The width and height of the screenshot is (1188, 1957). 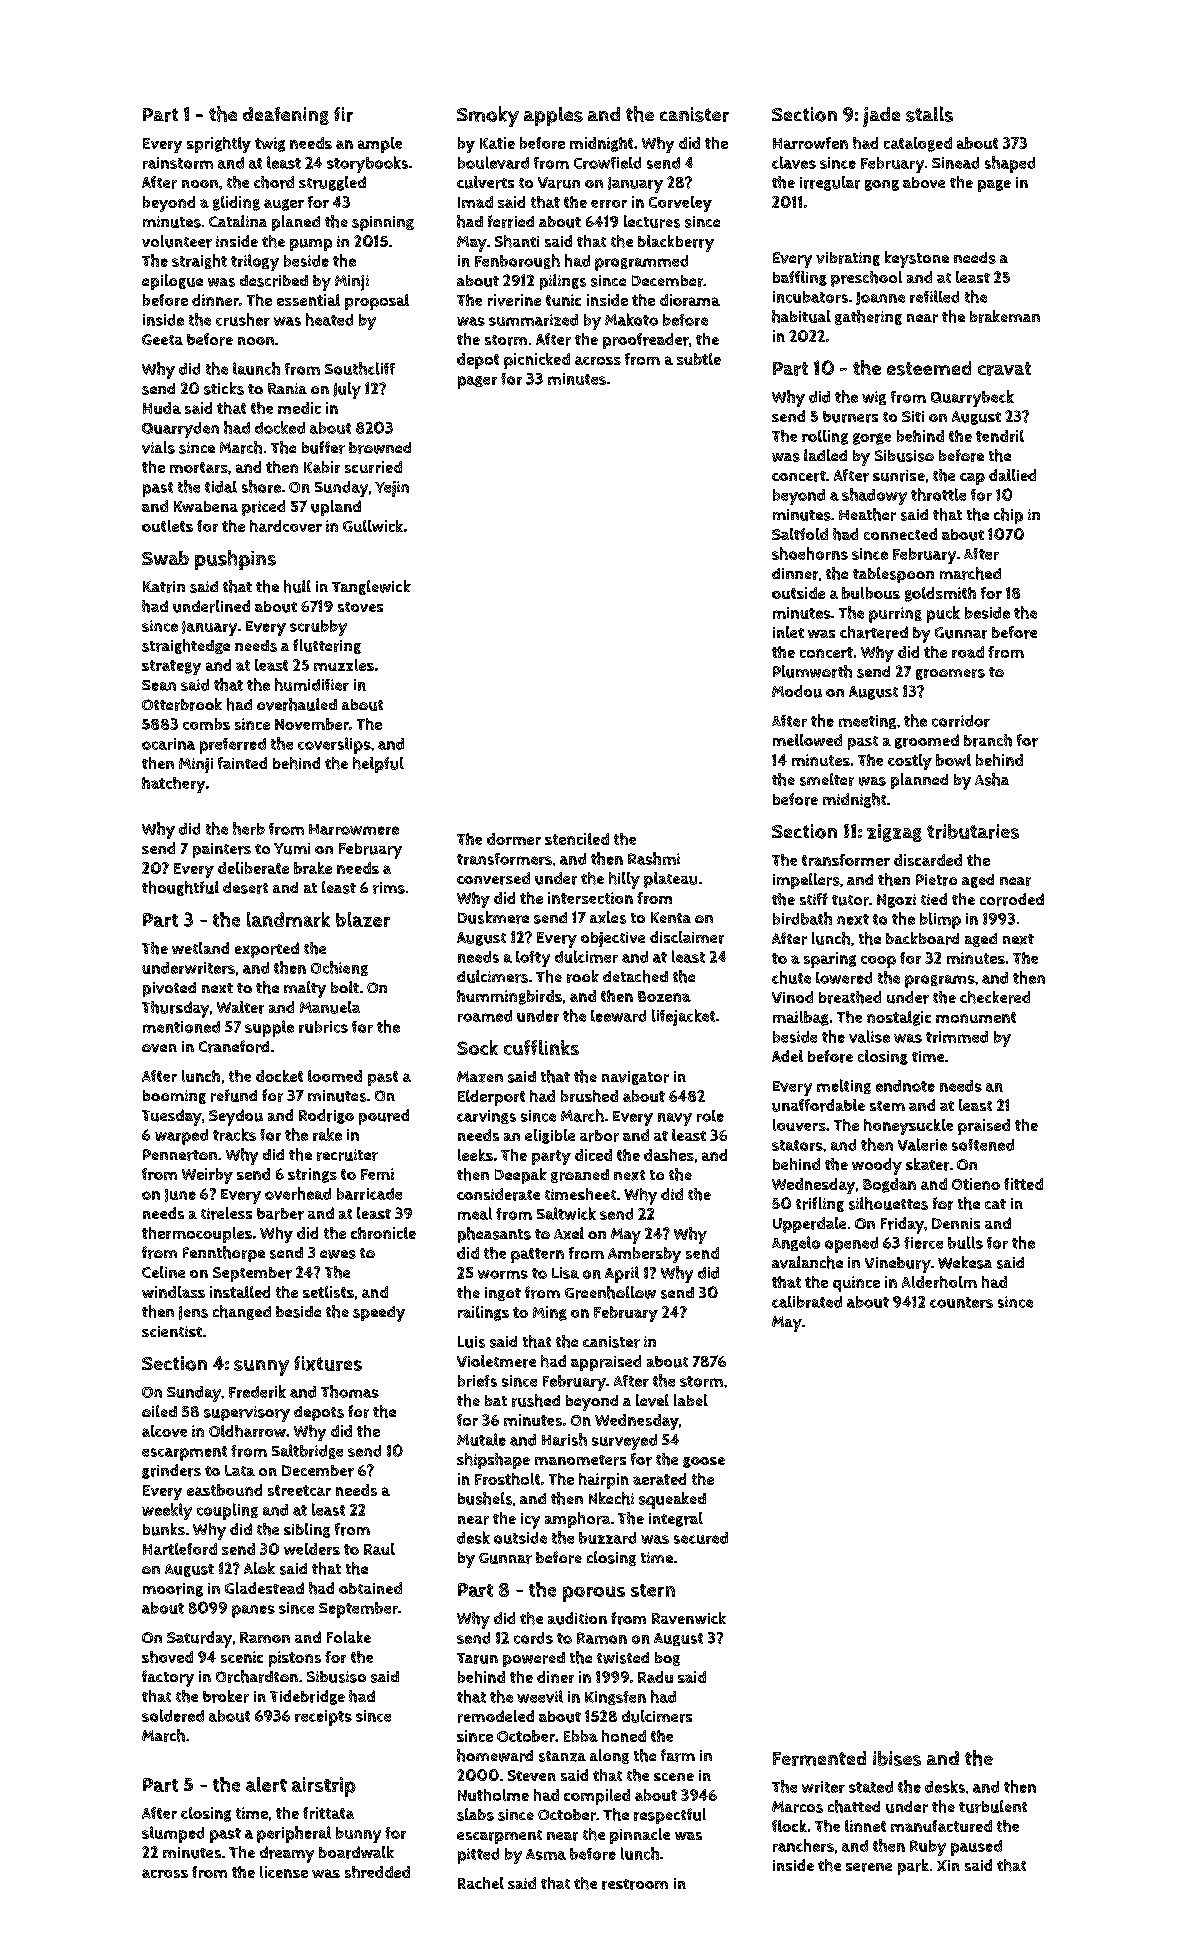 I want to click on groomers, so click(x=950, y=674).
